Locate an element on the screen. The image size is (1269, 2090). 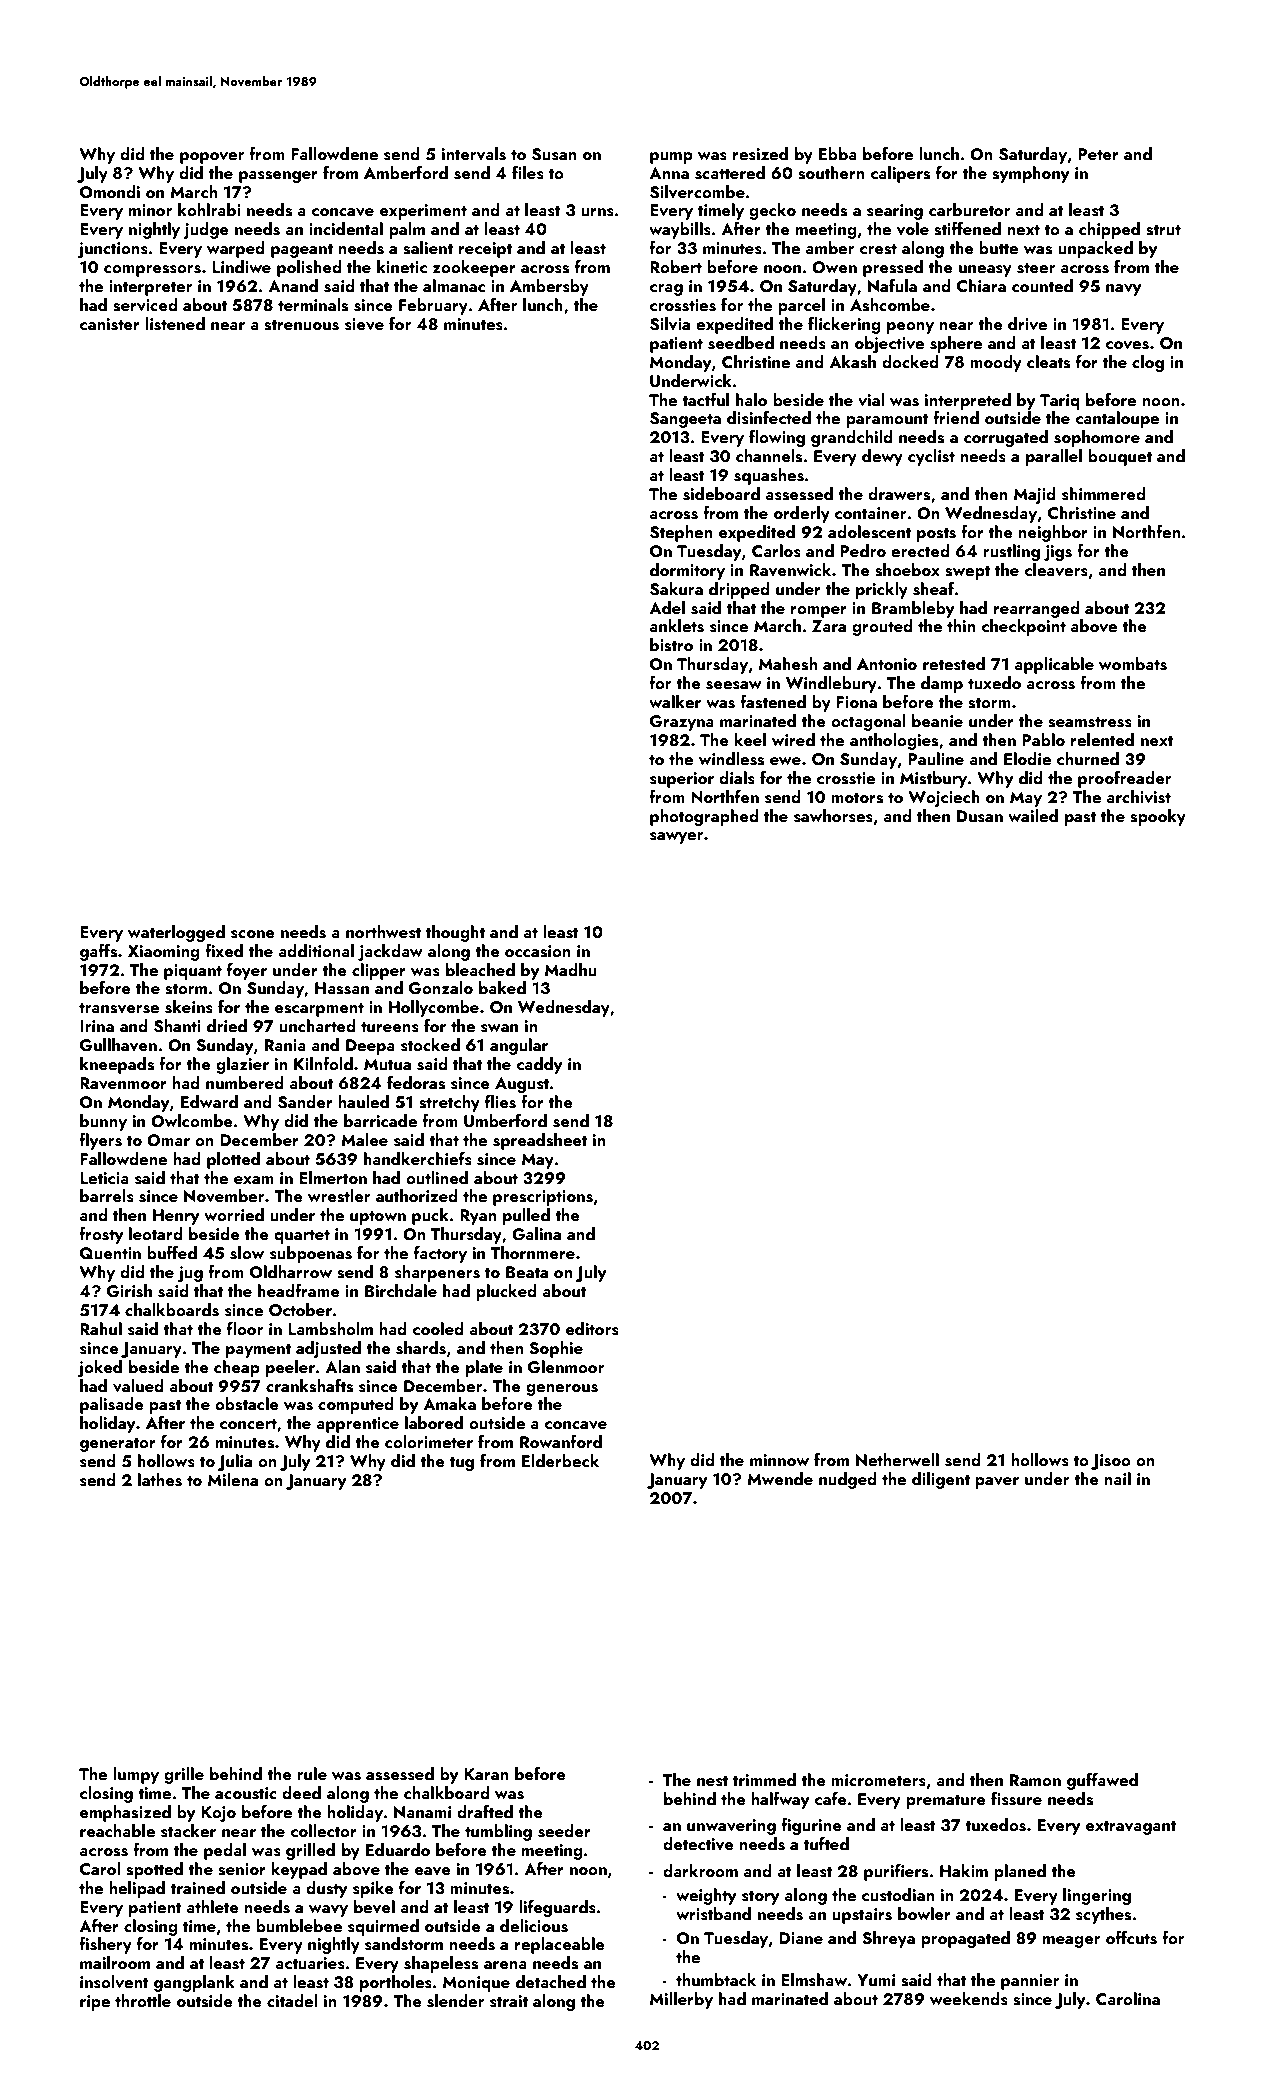
Mwende is located at coordinates (780, 1478).
